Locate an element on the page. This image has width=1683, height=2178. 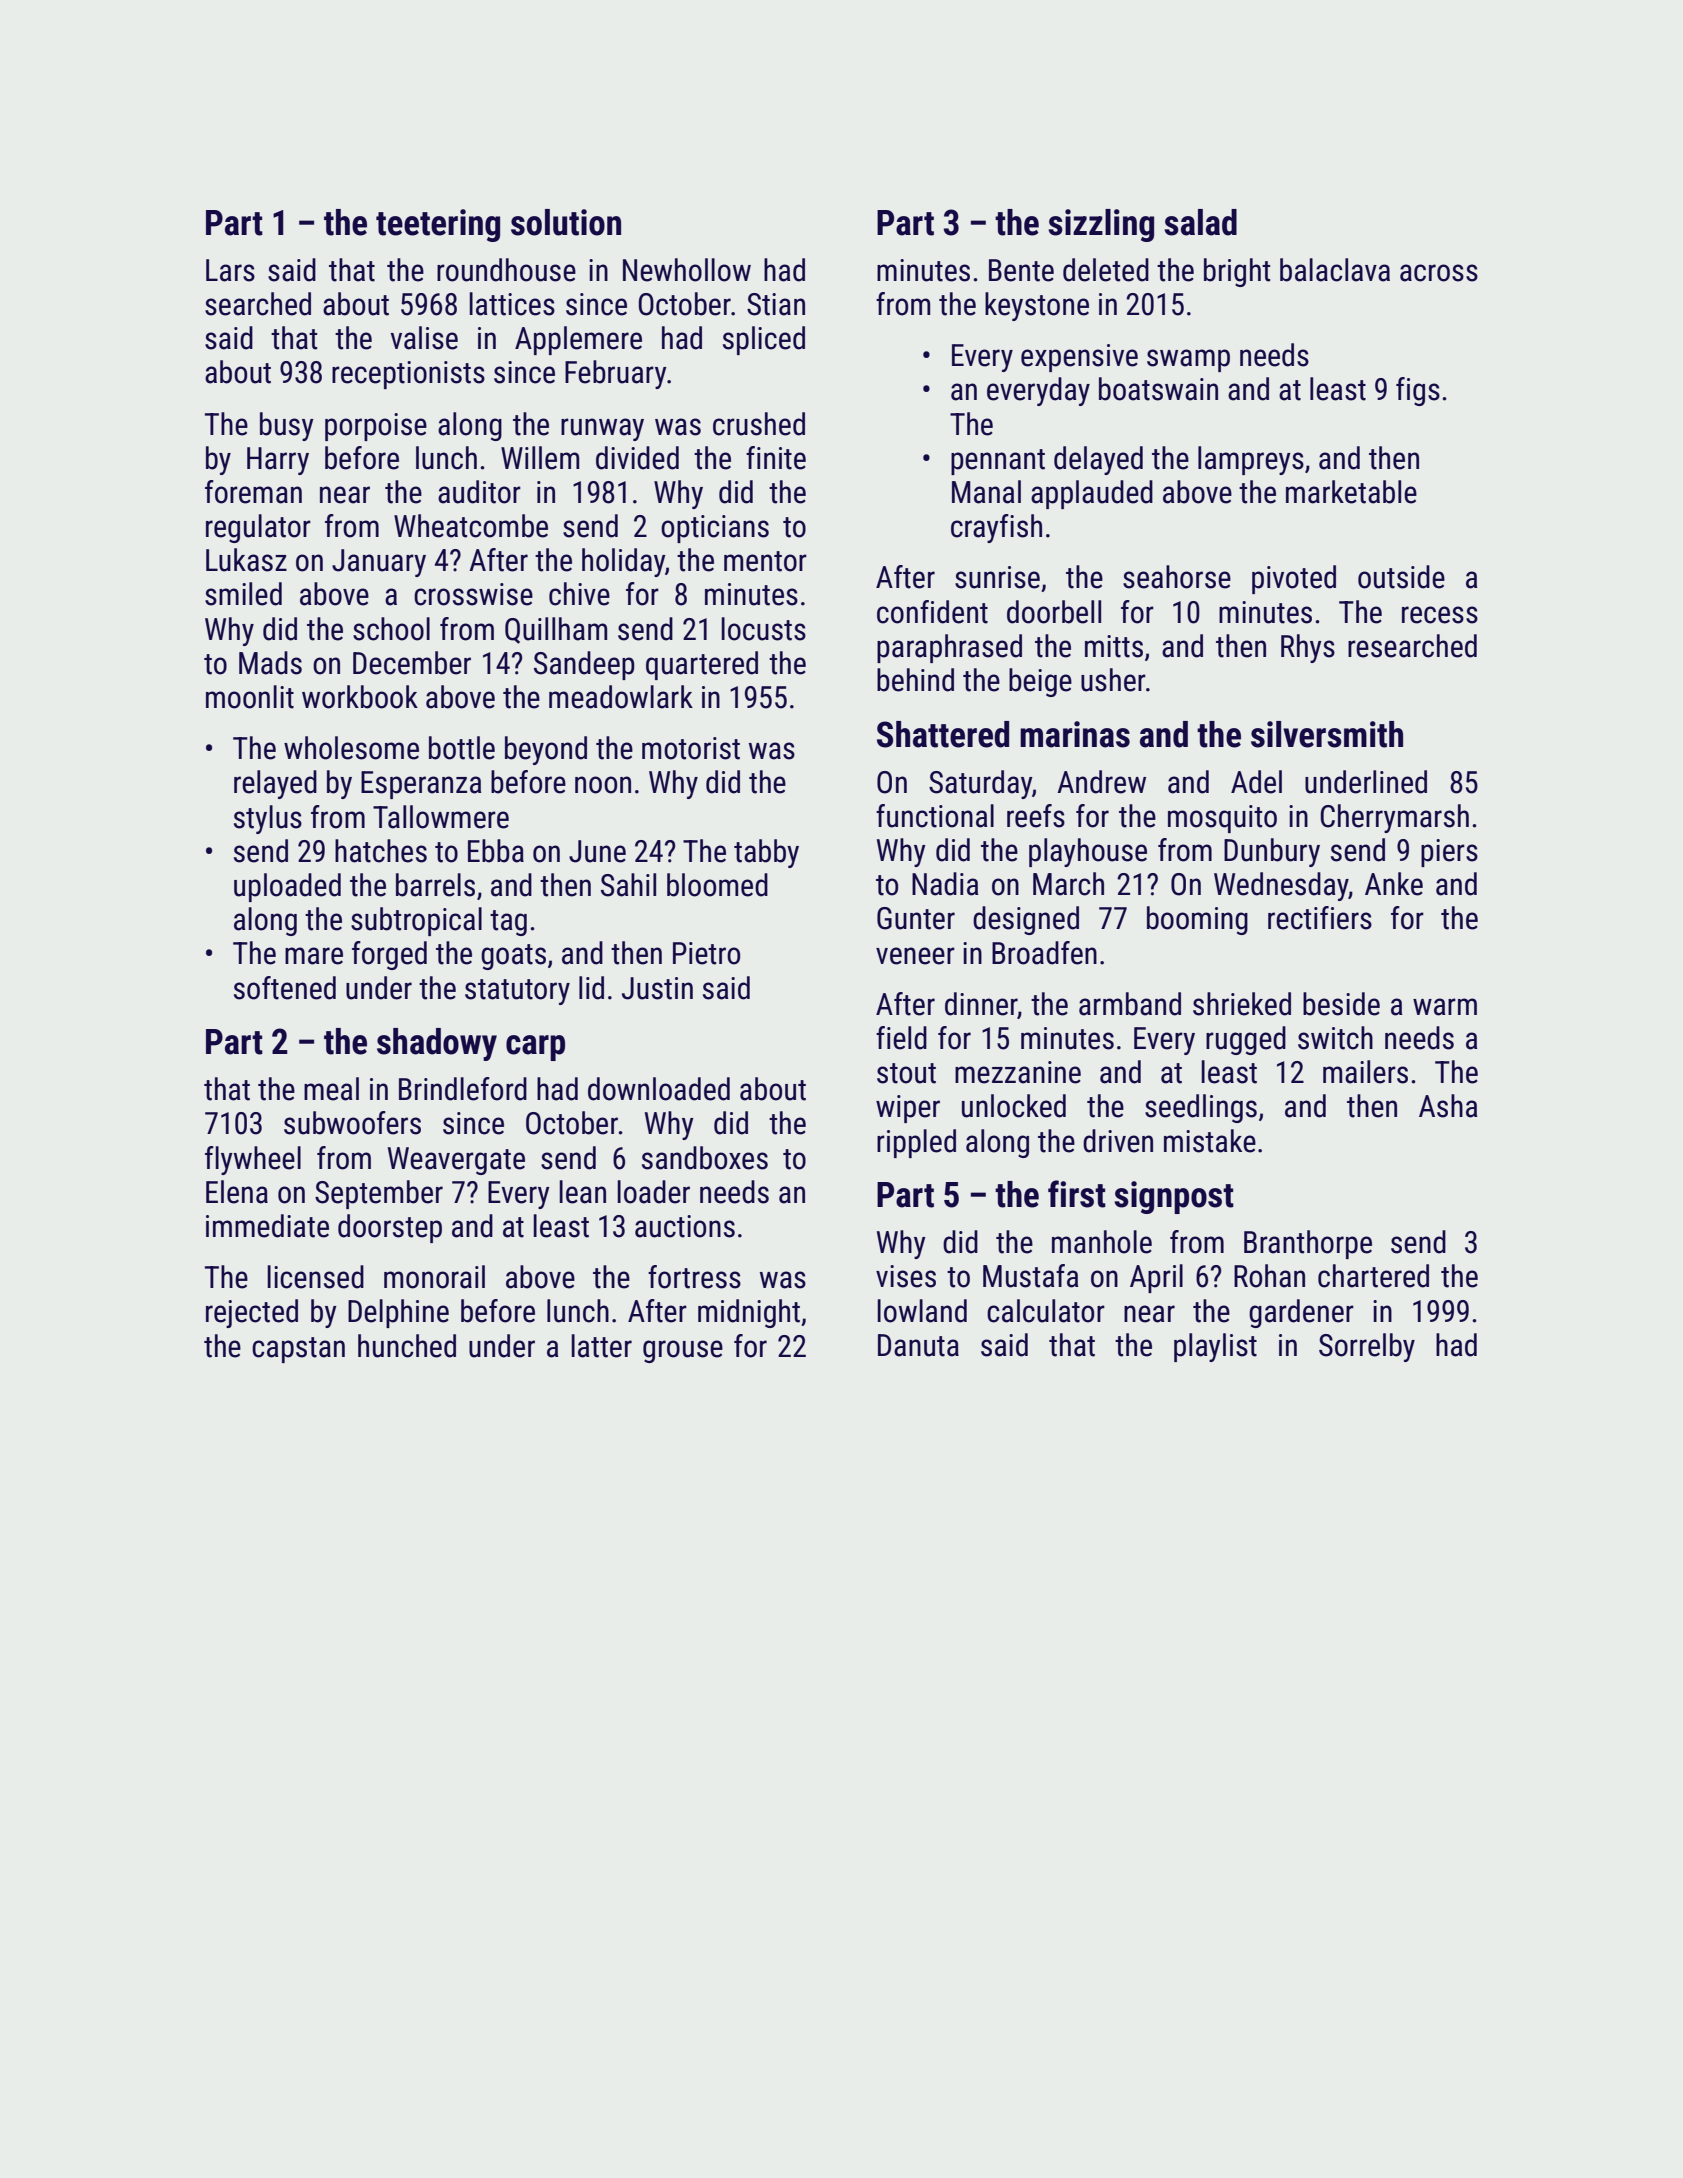
busy is located at coordinates (287, 426).
